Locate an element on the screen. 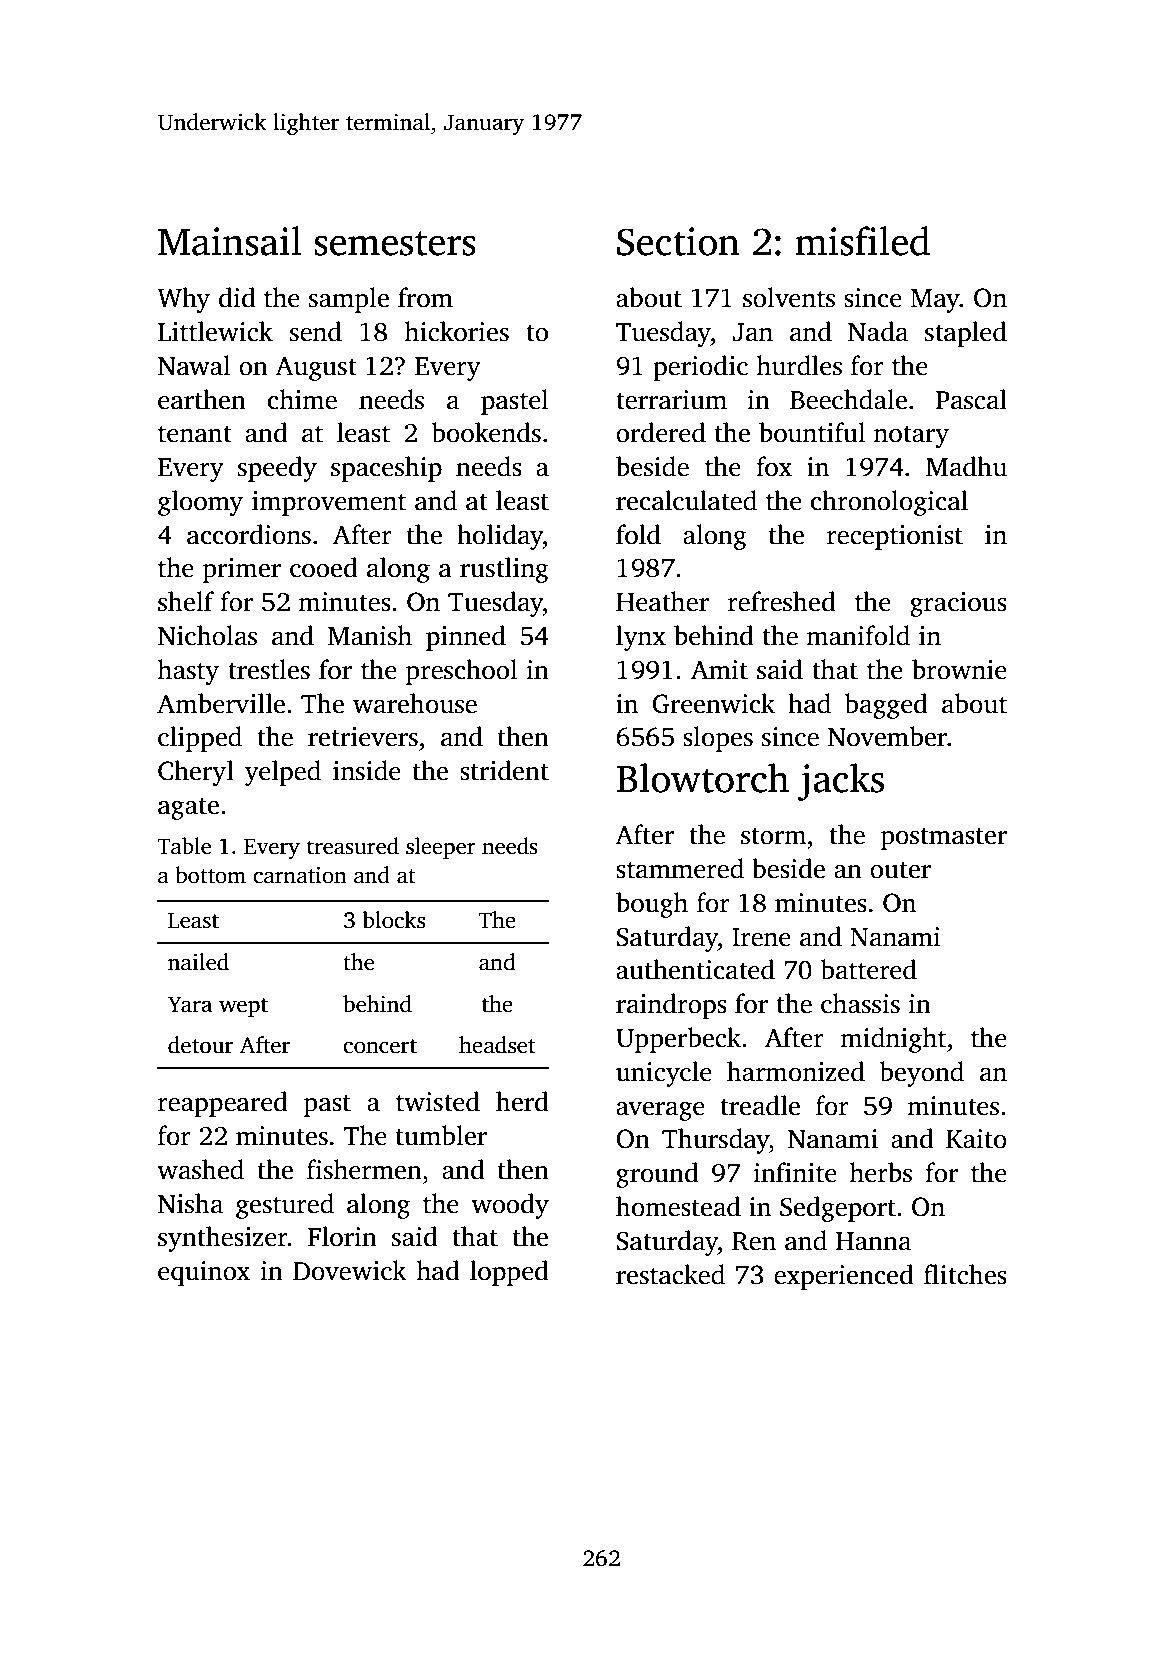  bountiful is located at coordinates (812, 432).
